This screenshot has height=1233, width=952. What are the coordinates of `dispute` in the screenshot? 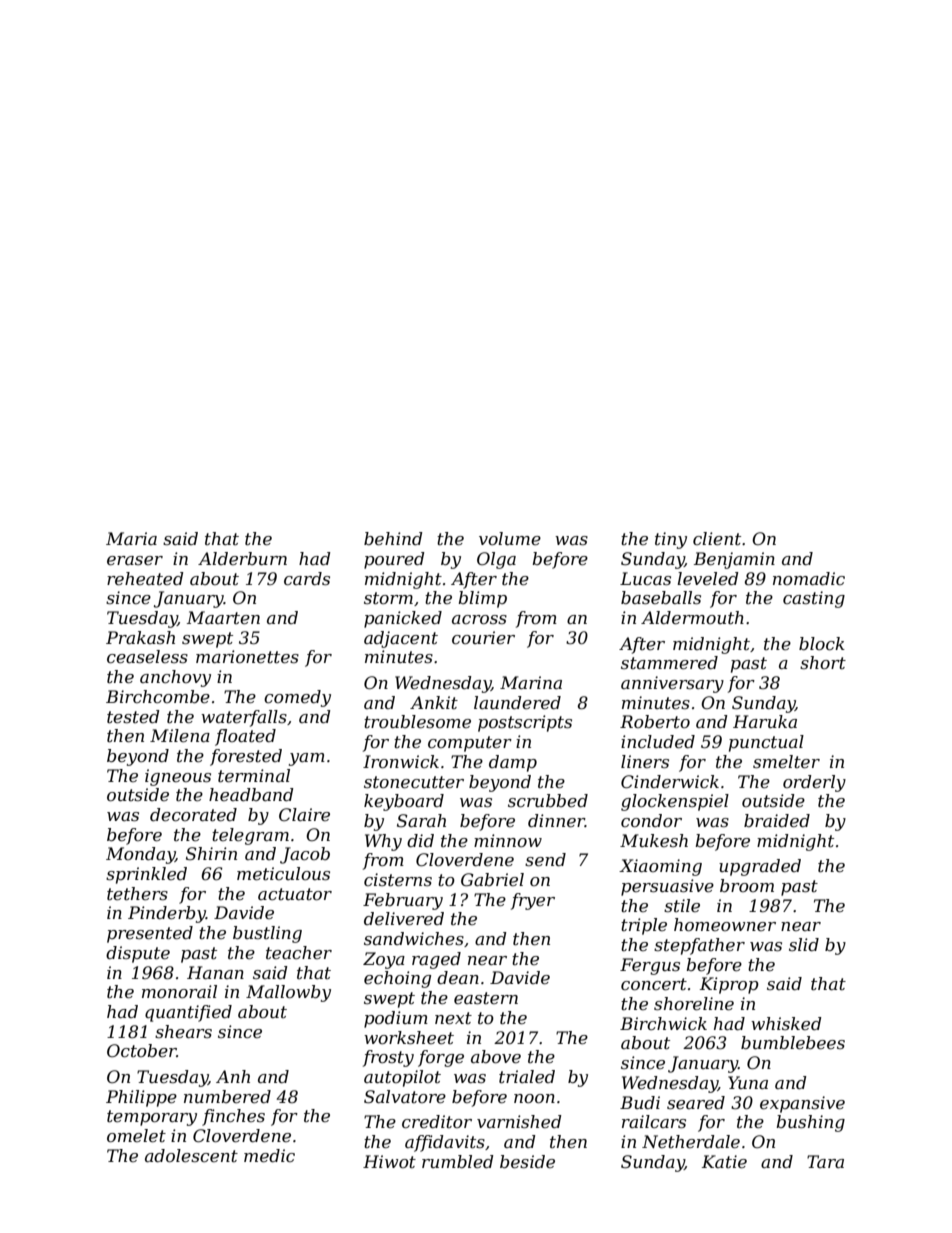 It's located at (138, 954).
